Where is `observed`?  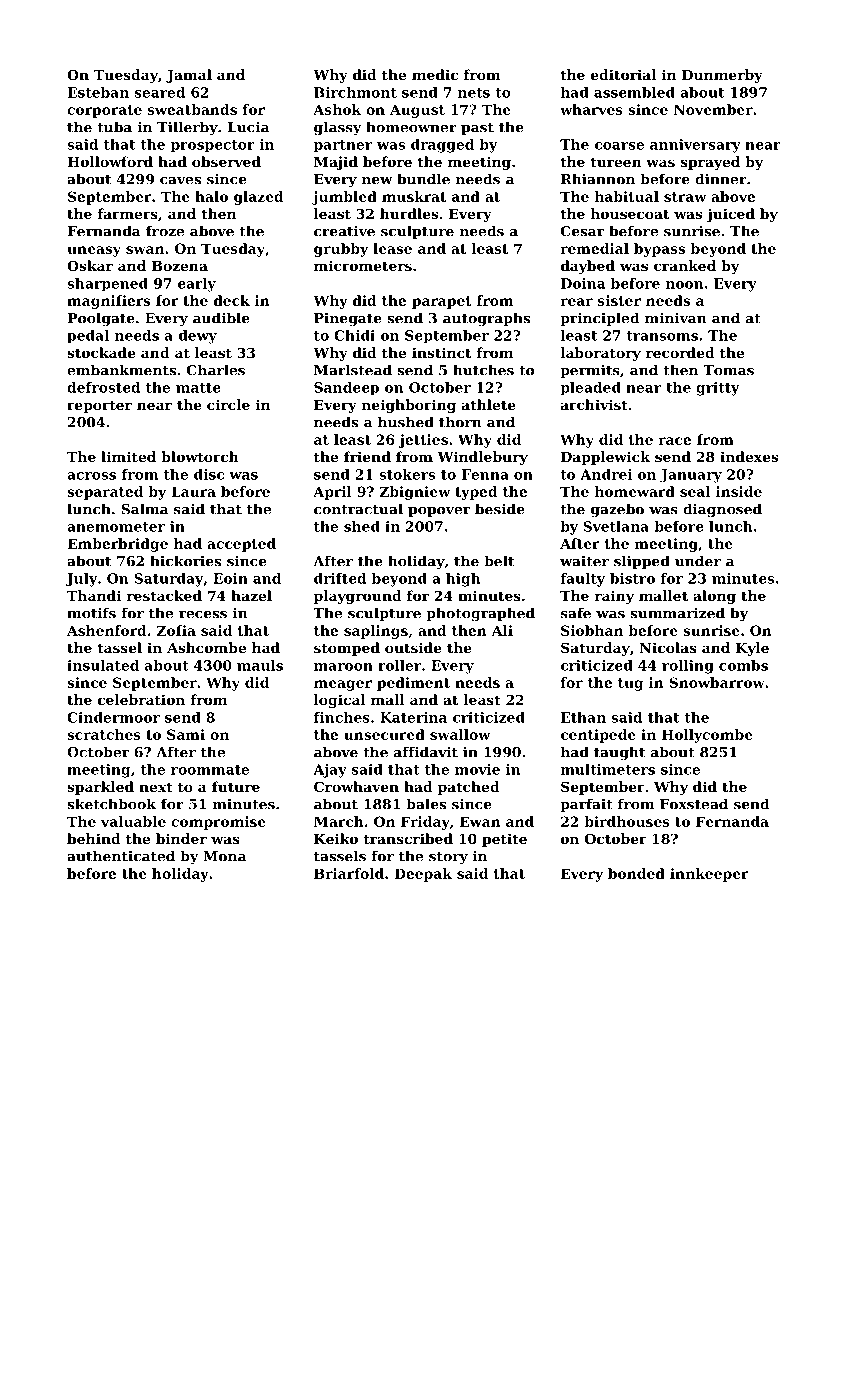
observed is located at coordinates (226, 161).
